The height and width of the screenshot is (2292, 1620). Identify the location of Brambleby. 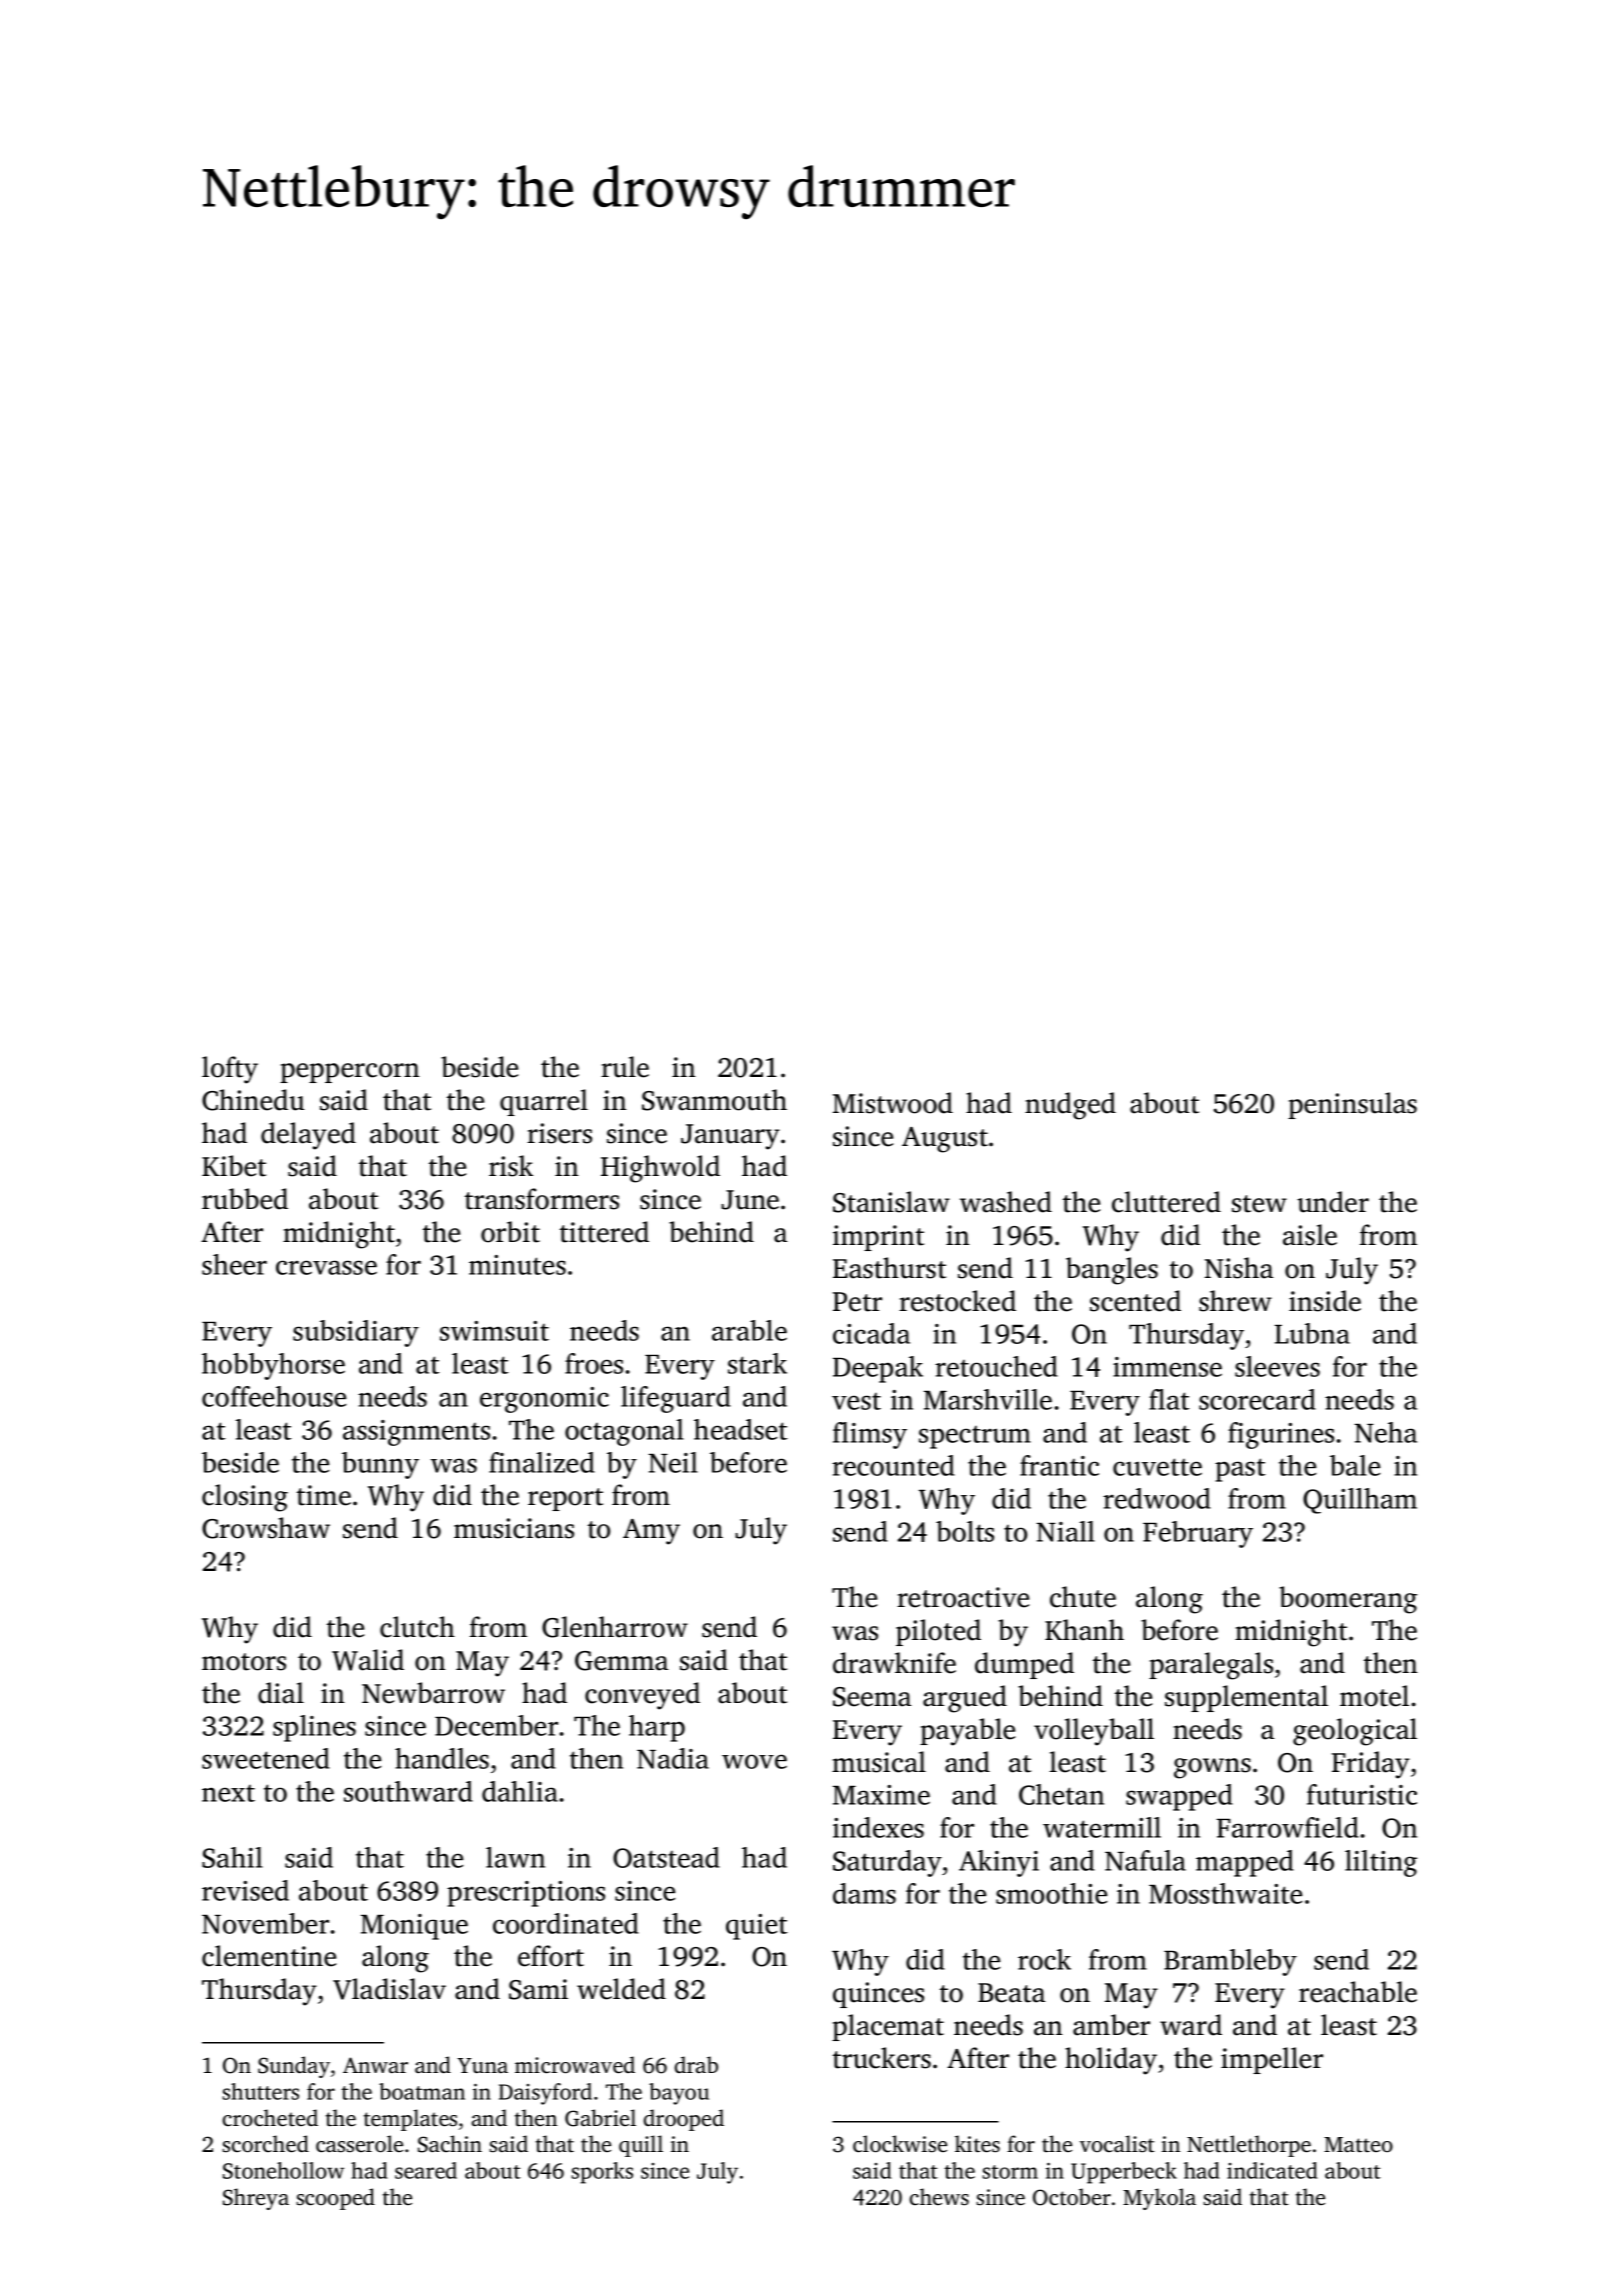
(1230, 1962).
